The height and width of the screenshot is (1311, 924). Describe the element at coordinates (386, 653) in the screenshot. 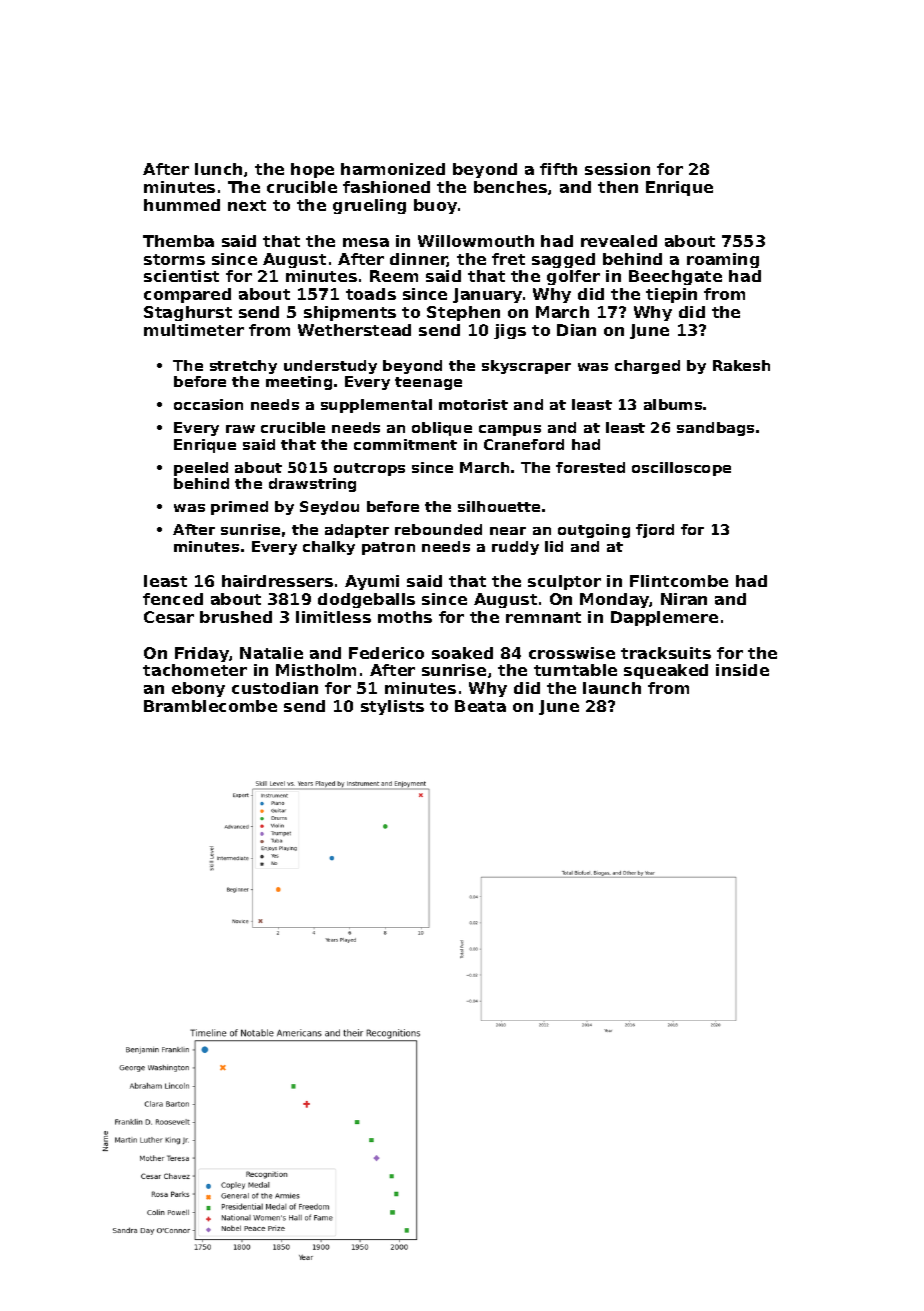

I see `Federico` at that location.
